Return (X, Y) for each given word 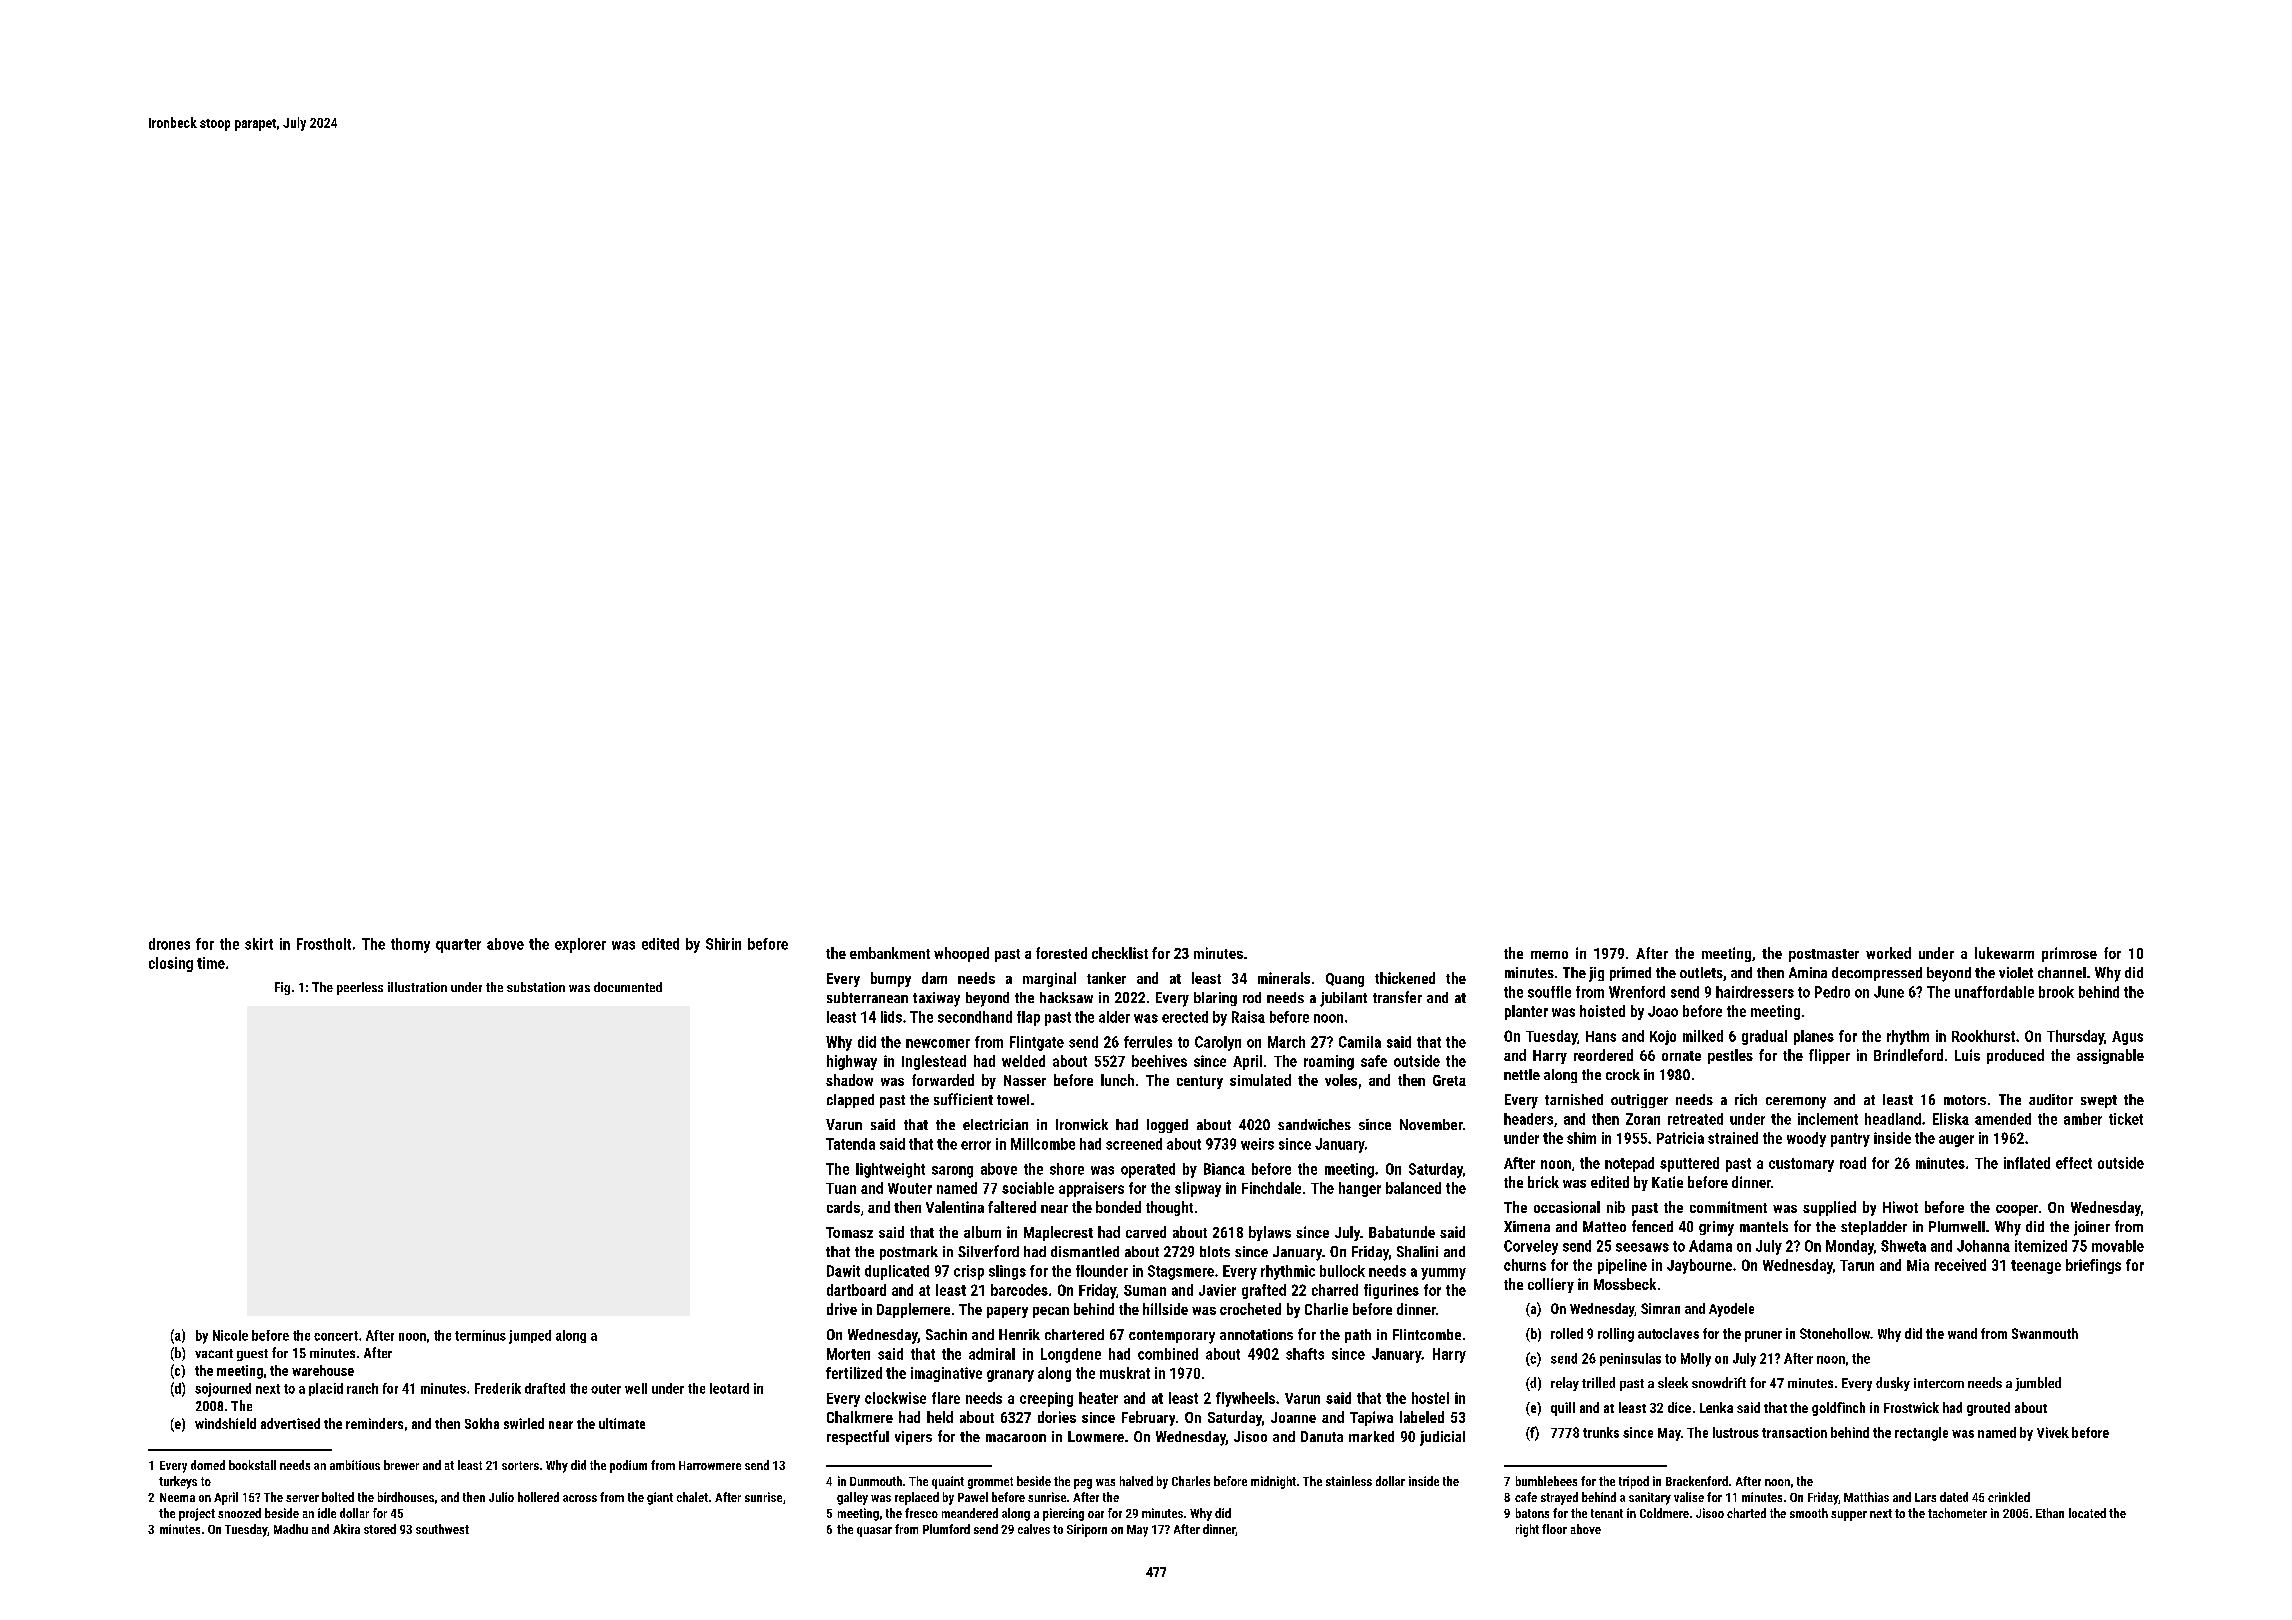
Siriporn (1087, 1530)
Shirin (723, 944)
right (1527, 1530)
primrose (2069, 954)
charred (1335, 1290)
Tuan (841, 1188)
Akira (346, 1529)
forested (1061, 953)
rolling (1616, 1335)
